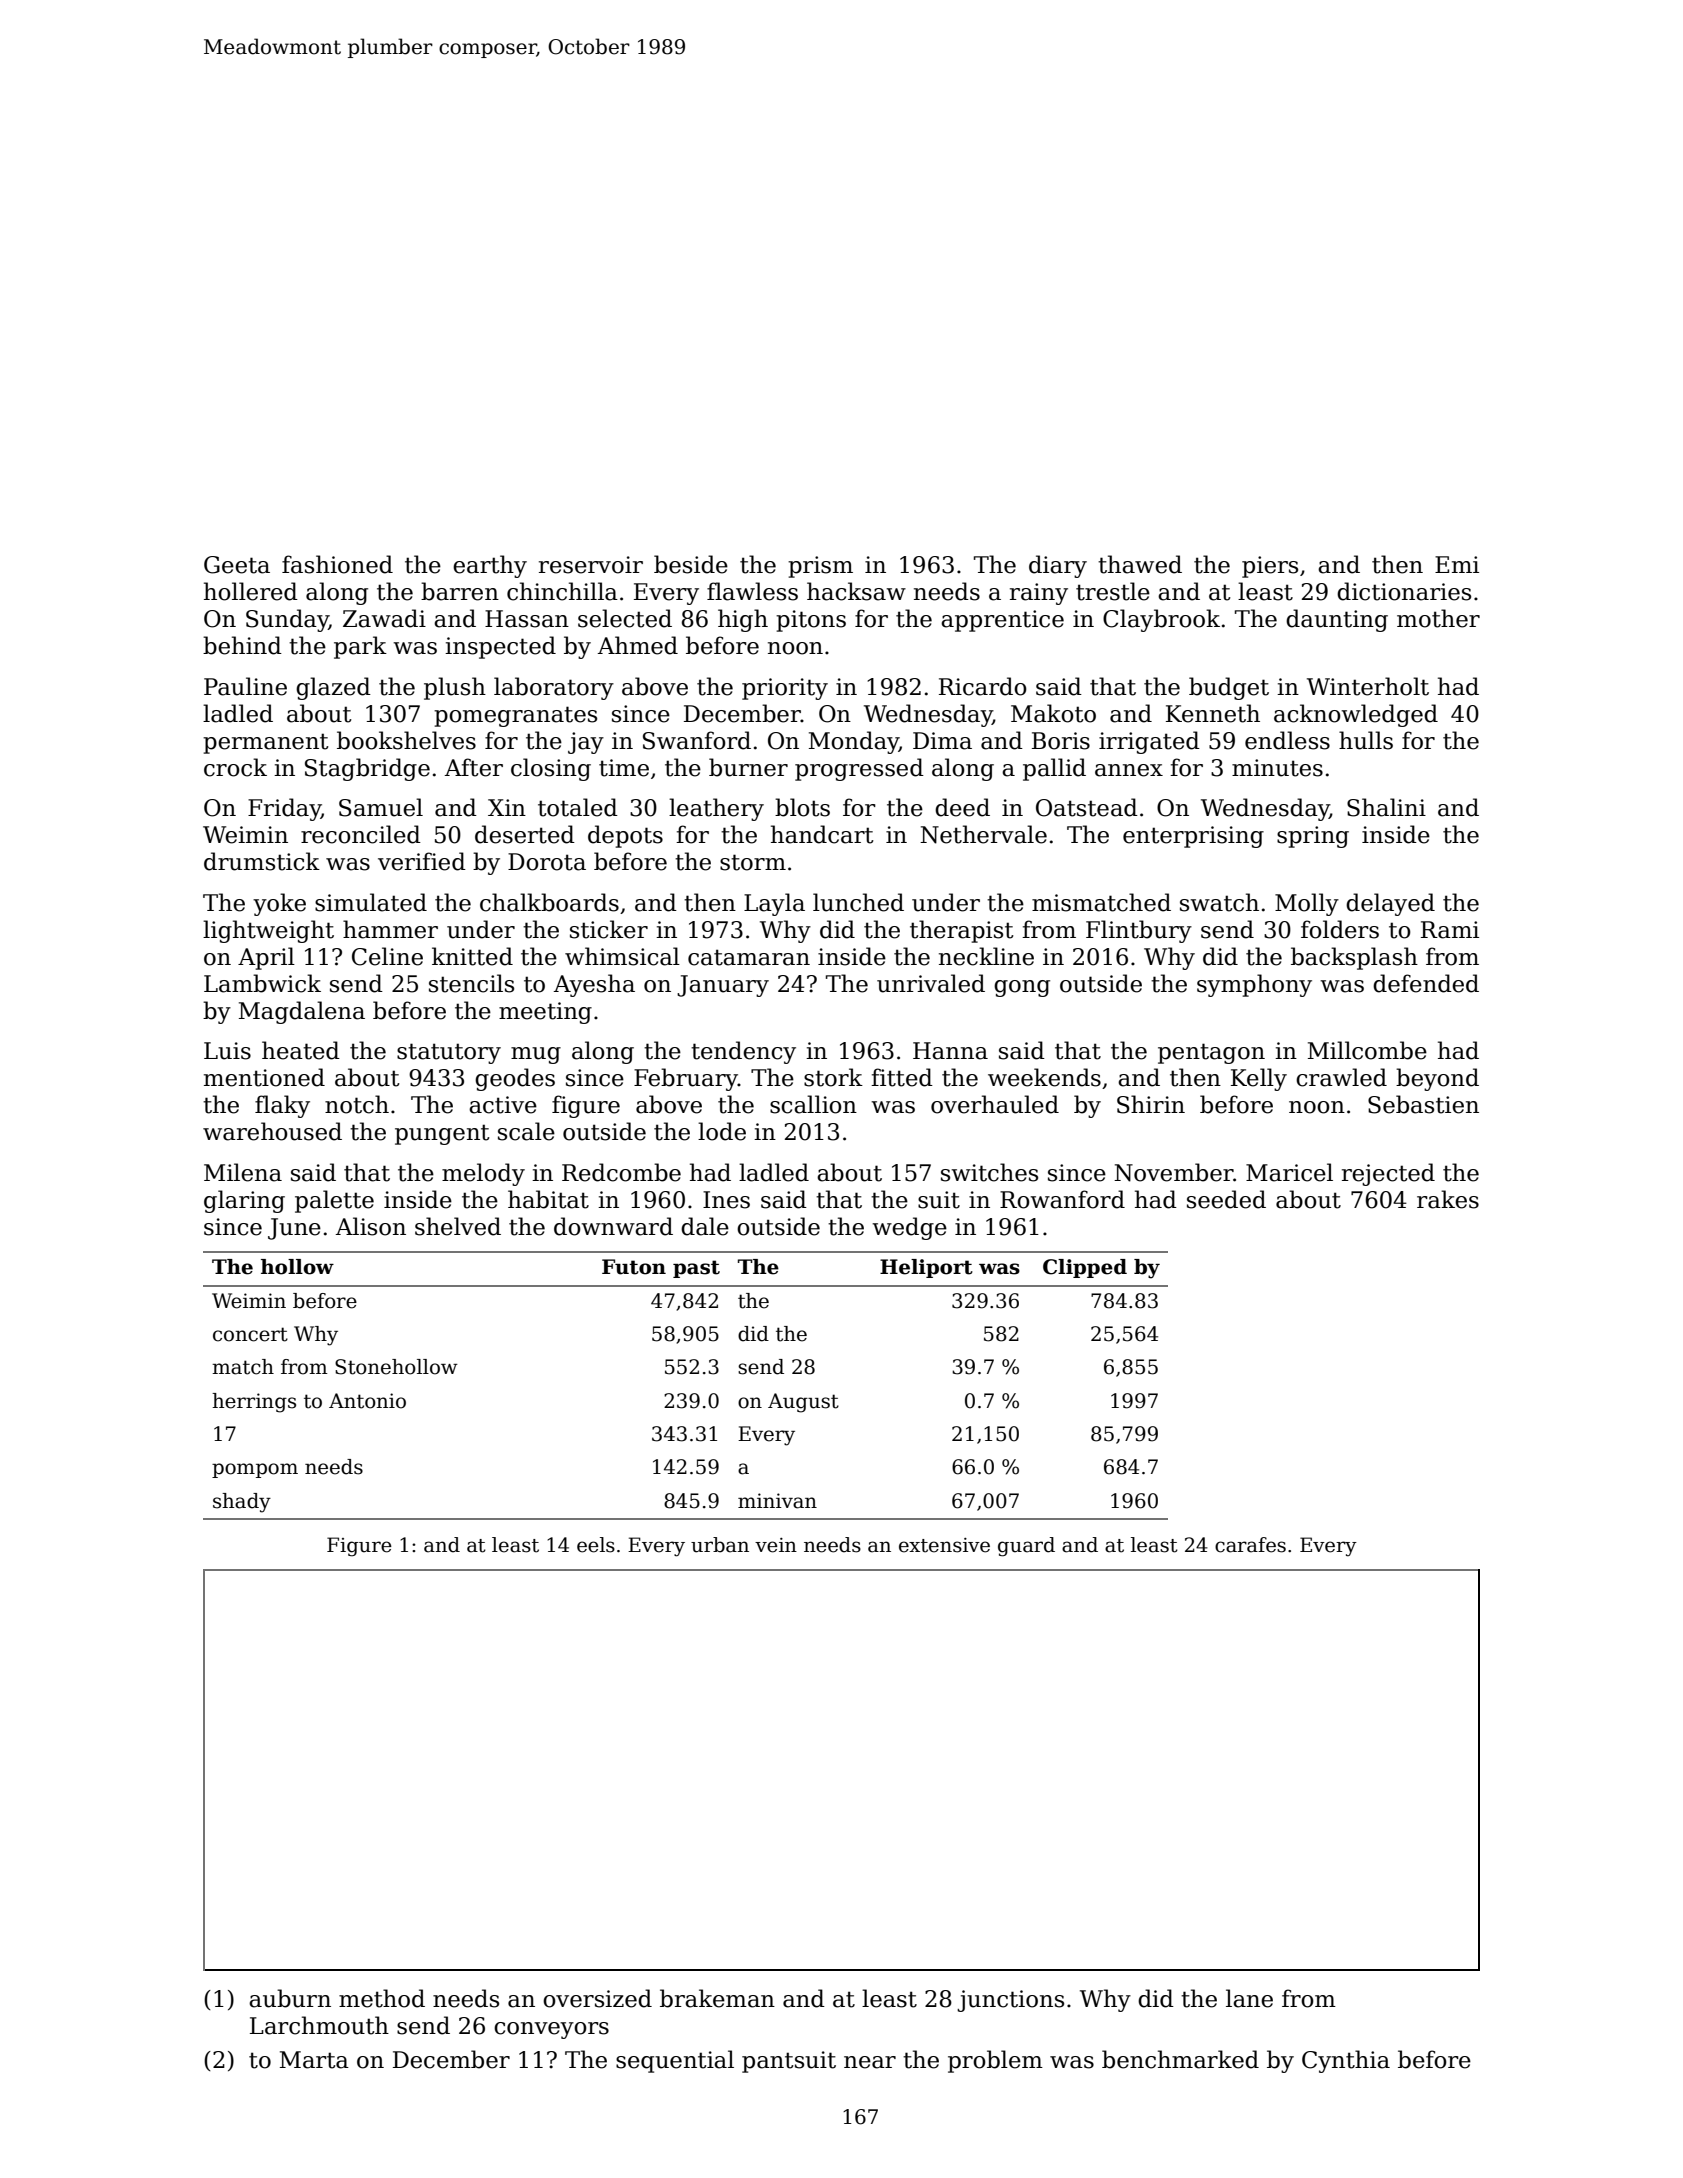 Image resolution: width=1683 pixels, height=2178 pixels. Describe the element at coordinates (596, 1545) in the screenshot. I see `eels` at that location.
